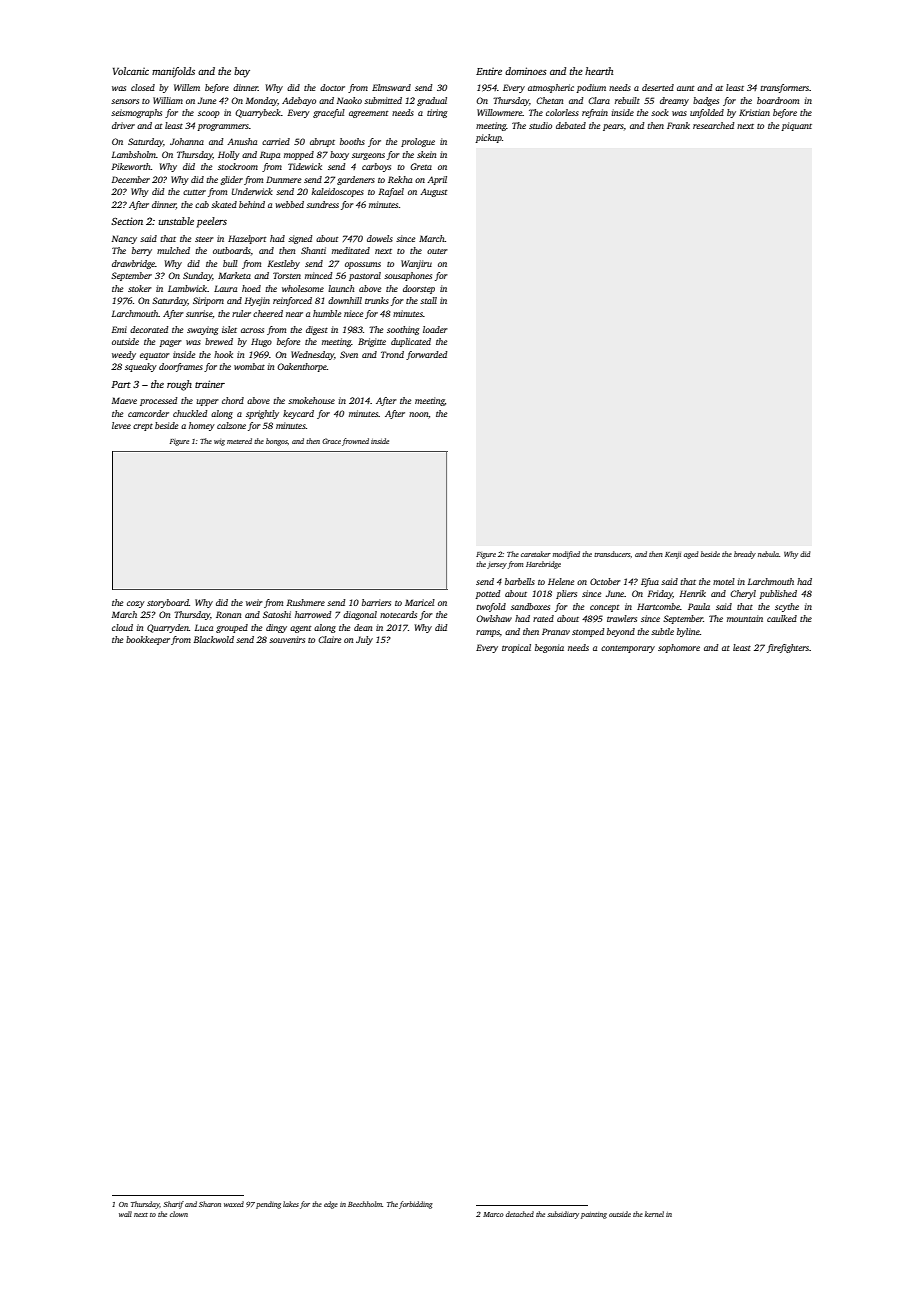  What do you see at coordinates (364, 640) in the document?
I see `July` at bounding box center [364, 640].
